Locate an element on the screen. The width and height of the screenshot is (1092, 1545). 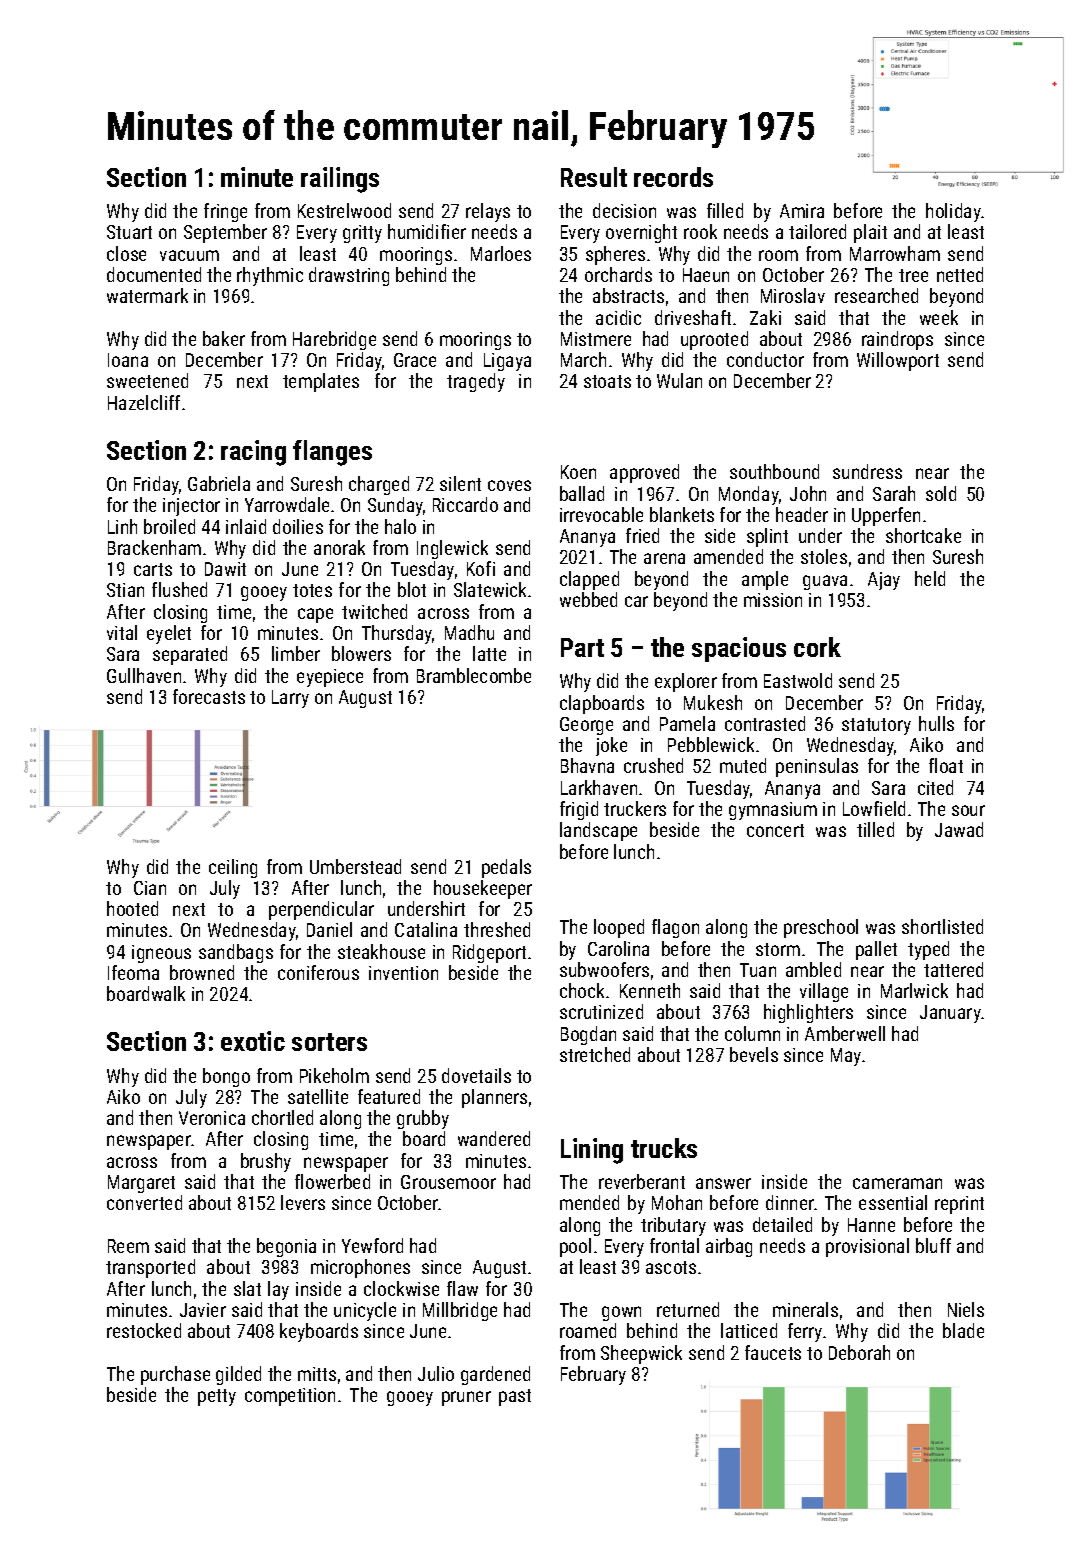
Marloes is located at coordinates (501, 253).
